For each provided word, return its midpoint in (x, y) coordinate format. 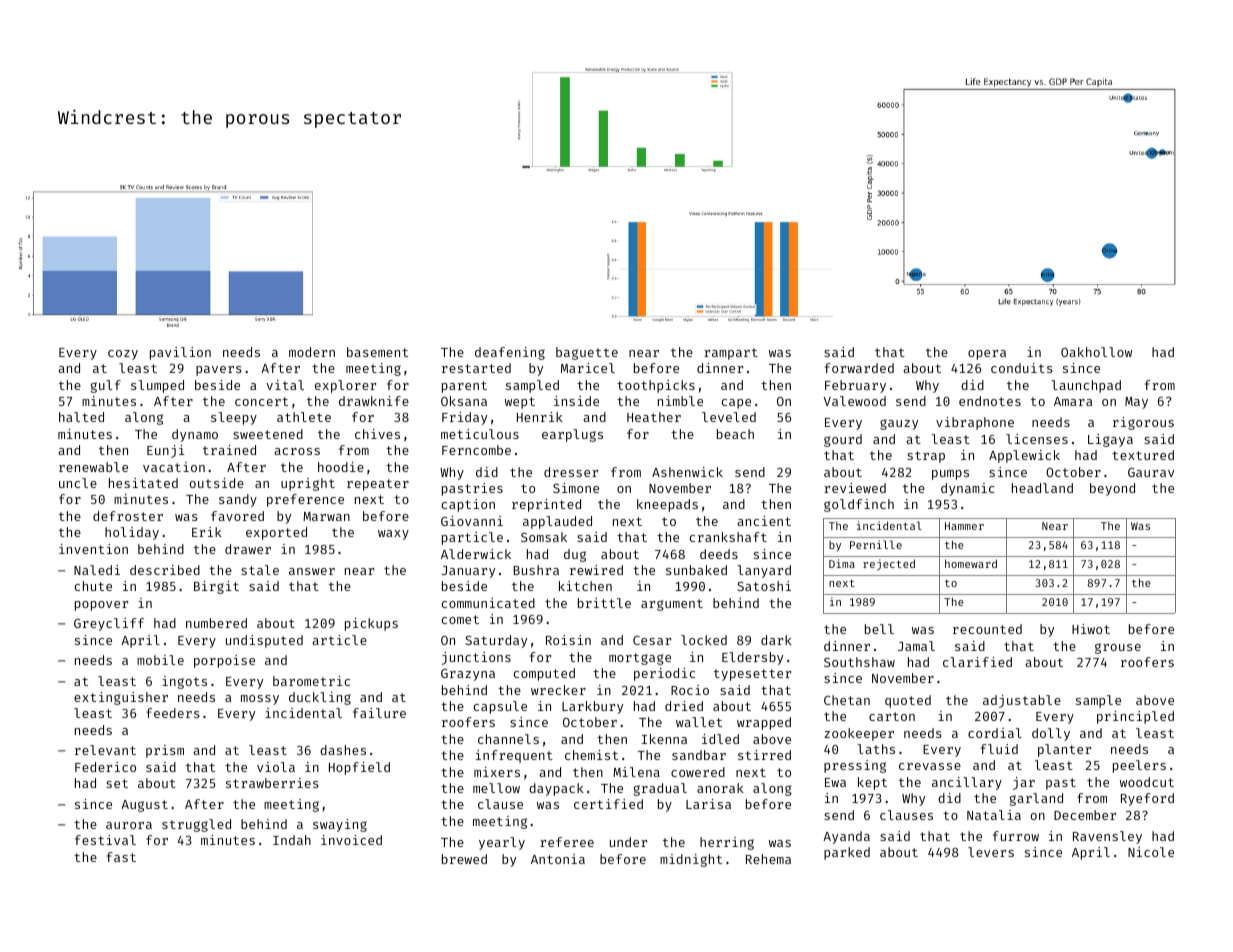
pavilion (180, 353)
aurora (129, 825)
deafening (510, 353)
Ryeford (1147, 799)
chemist (591, 755)
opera (987, 355)
